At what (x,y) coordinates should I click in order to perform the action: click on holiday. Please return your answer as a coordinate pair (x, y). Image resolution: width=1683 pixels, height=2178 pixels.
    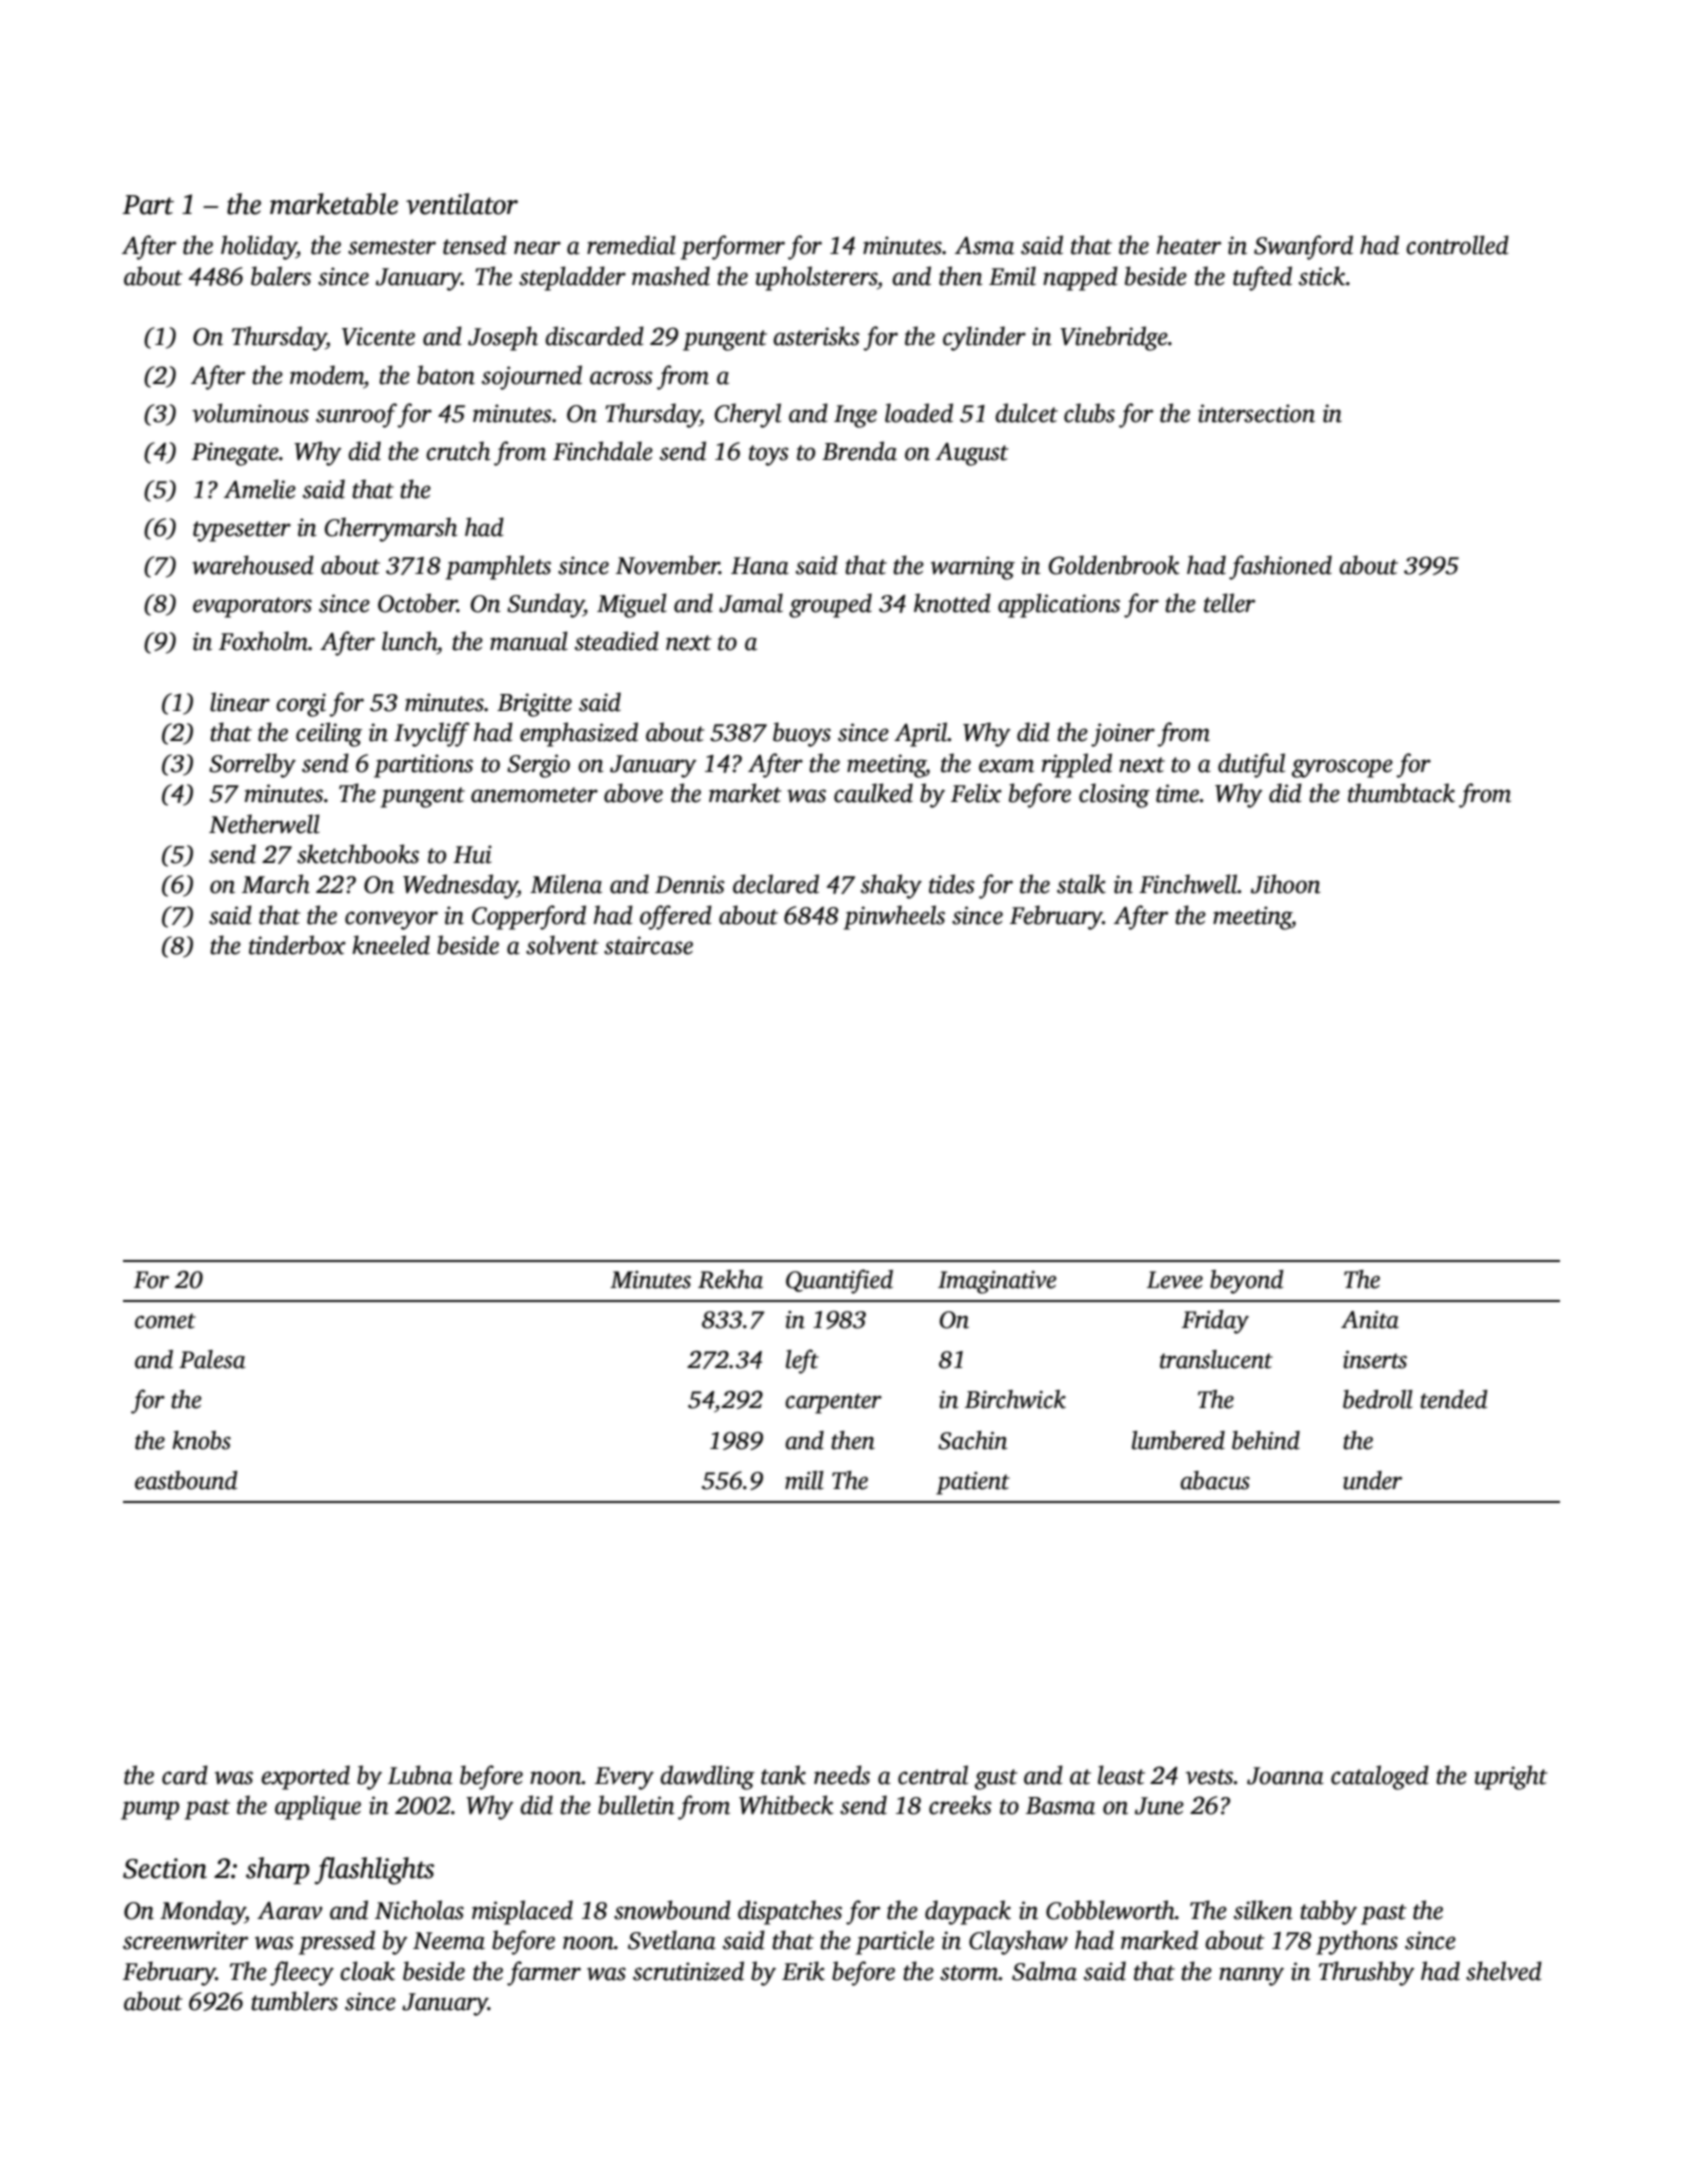
    Looking at the image, I should click on (259, 247).
